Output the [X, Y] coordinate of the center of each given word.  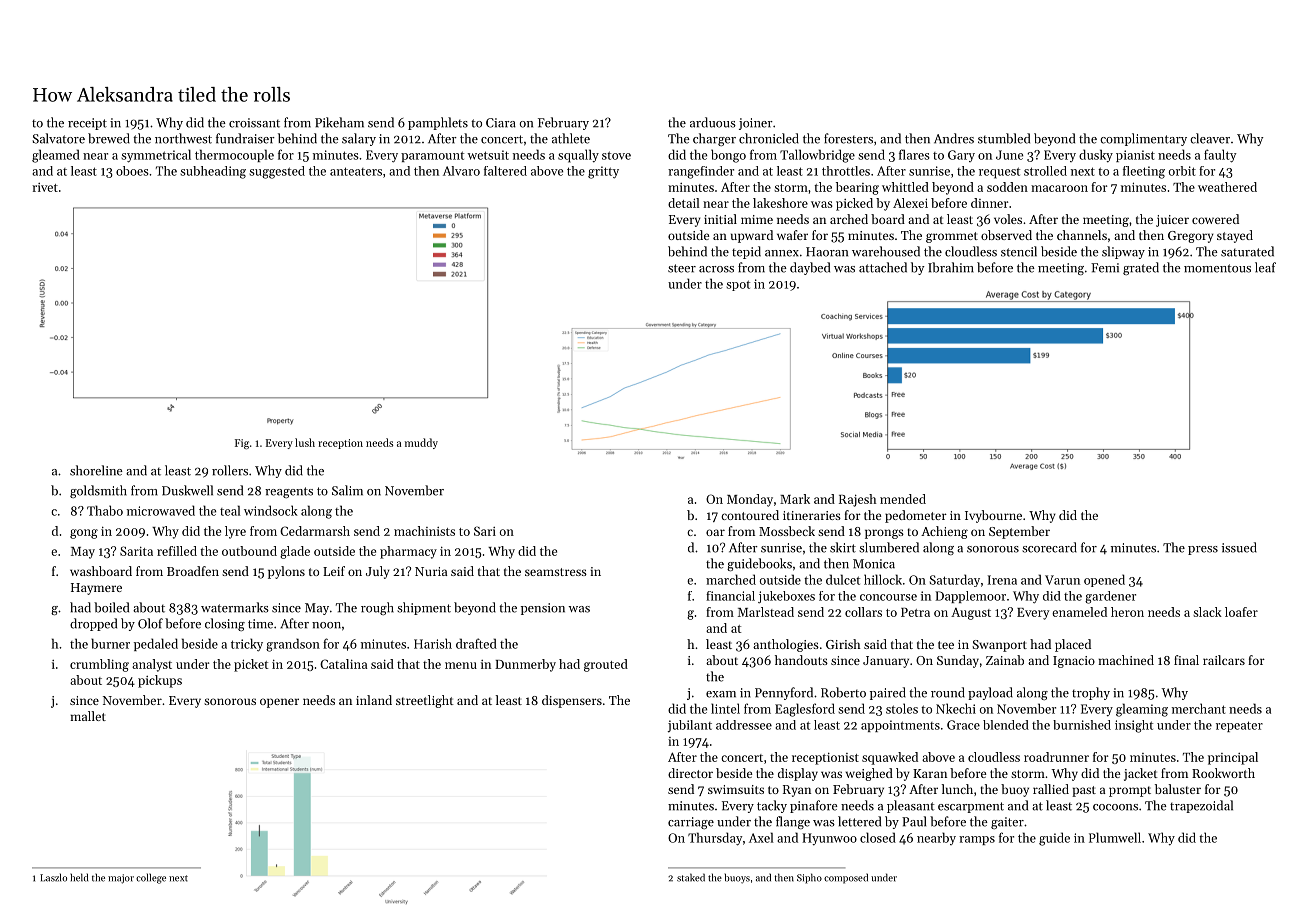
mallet [88, 716]
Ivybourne [993, 516]
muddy [421, 443]
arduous [713, 122]
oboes [132, 171]
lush [305, 442]
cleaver [1210, 138]
